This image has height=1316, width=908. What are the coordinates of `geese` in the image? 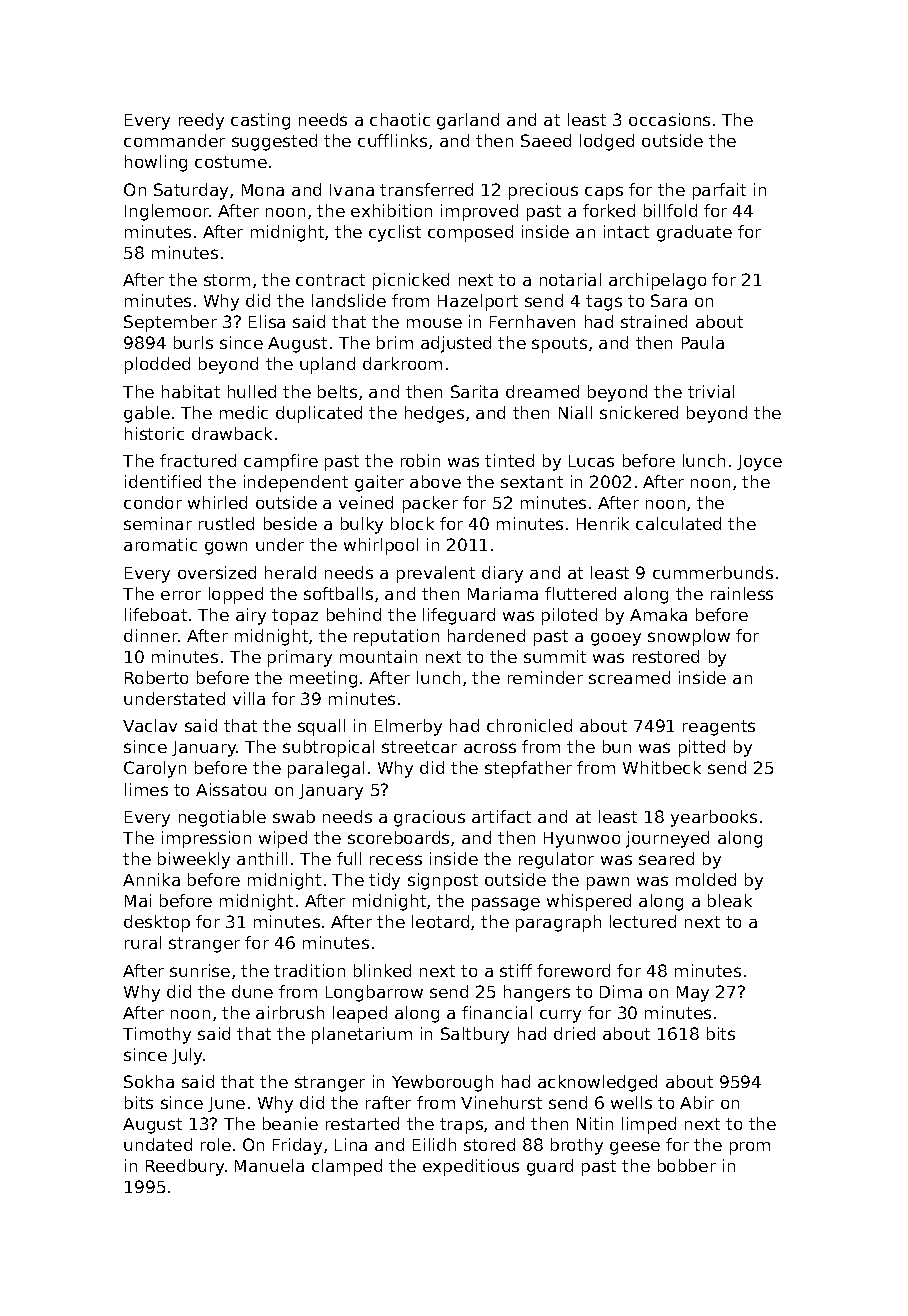 It's located at (635, 1148).
